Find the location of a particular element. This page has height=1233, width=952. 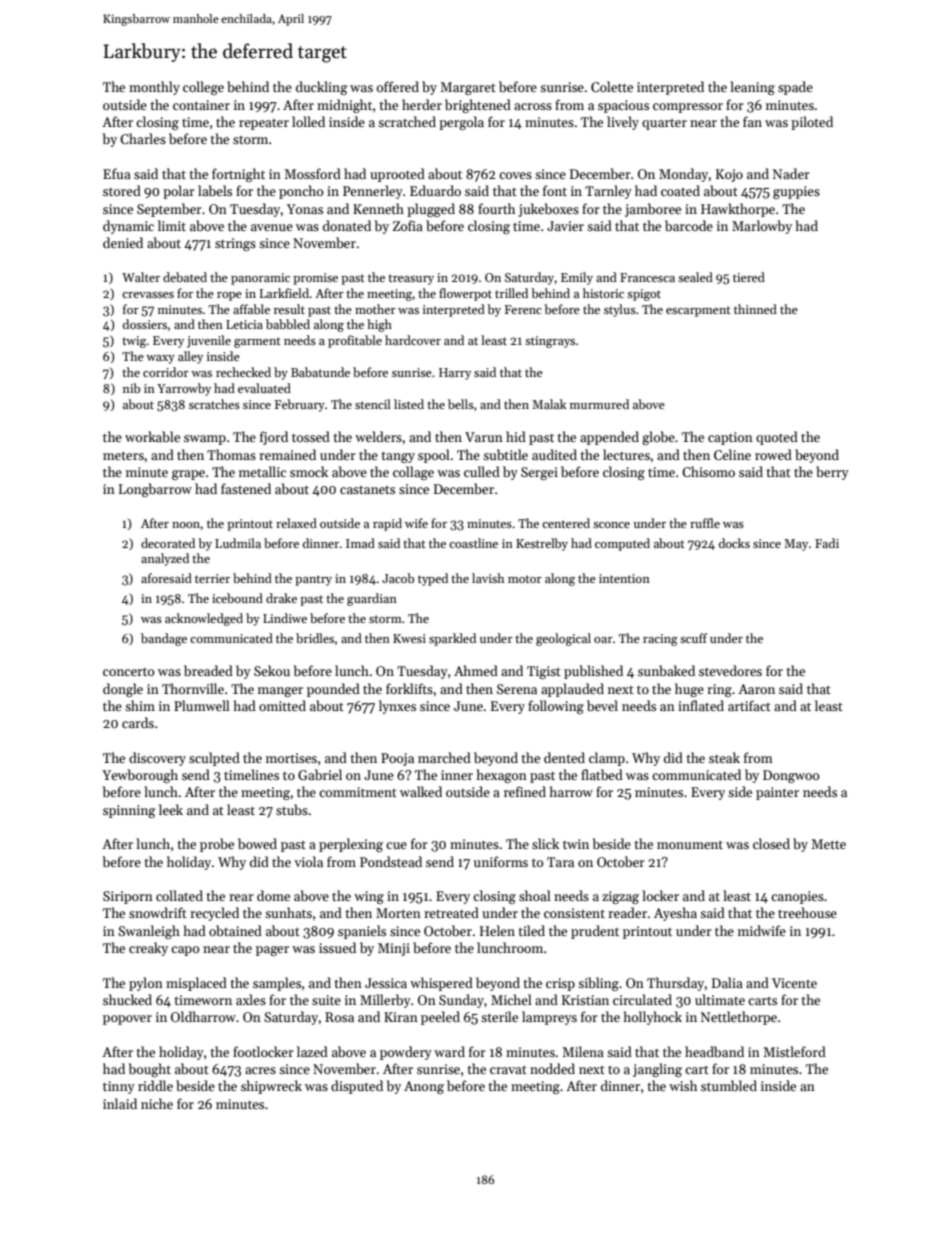

wish is located at coordinates (683, 1085).
